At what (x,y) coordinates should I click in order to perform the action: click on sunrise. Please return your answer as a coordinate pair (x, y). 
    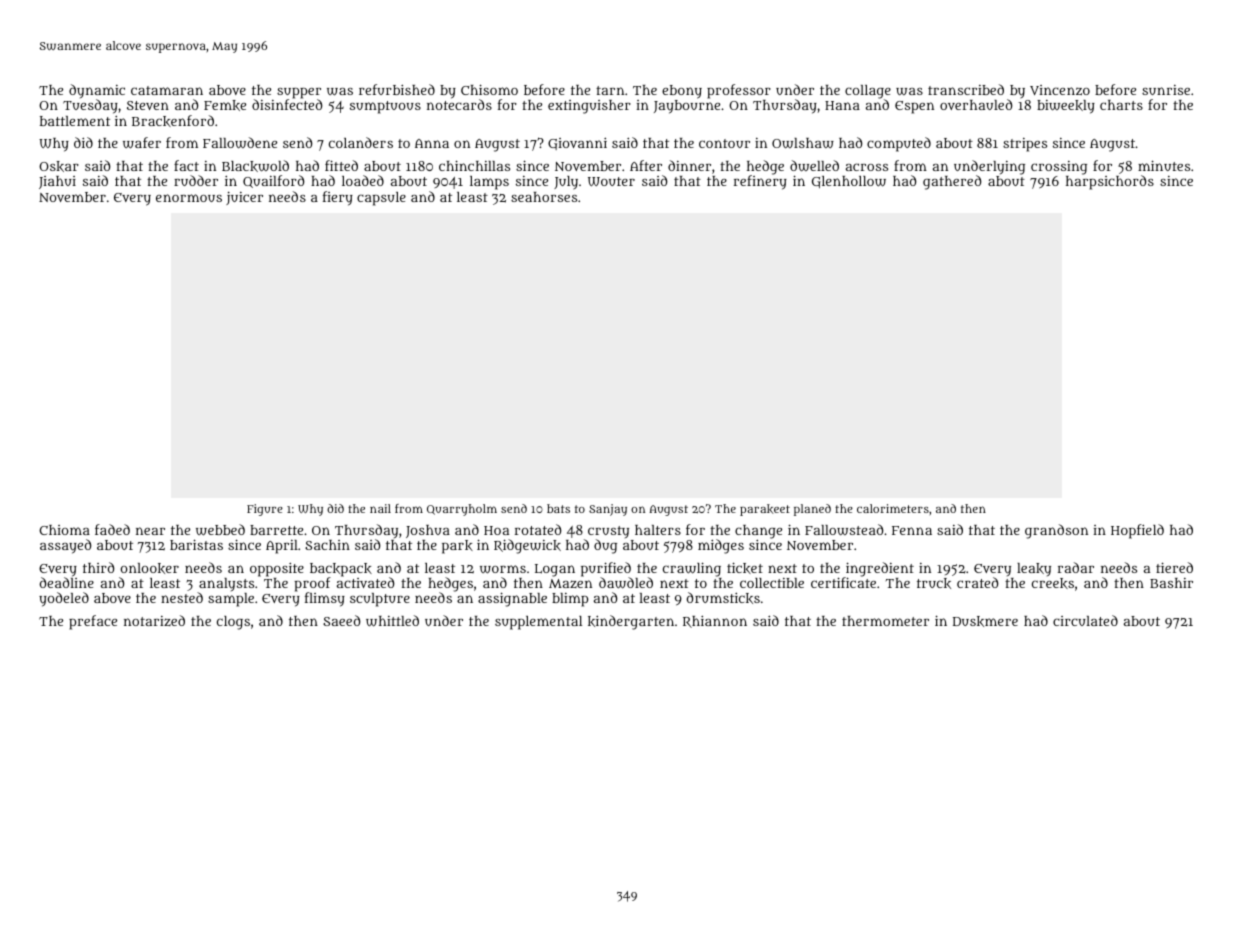
    Looking at the image, I should click on (1166, 90).
